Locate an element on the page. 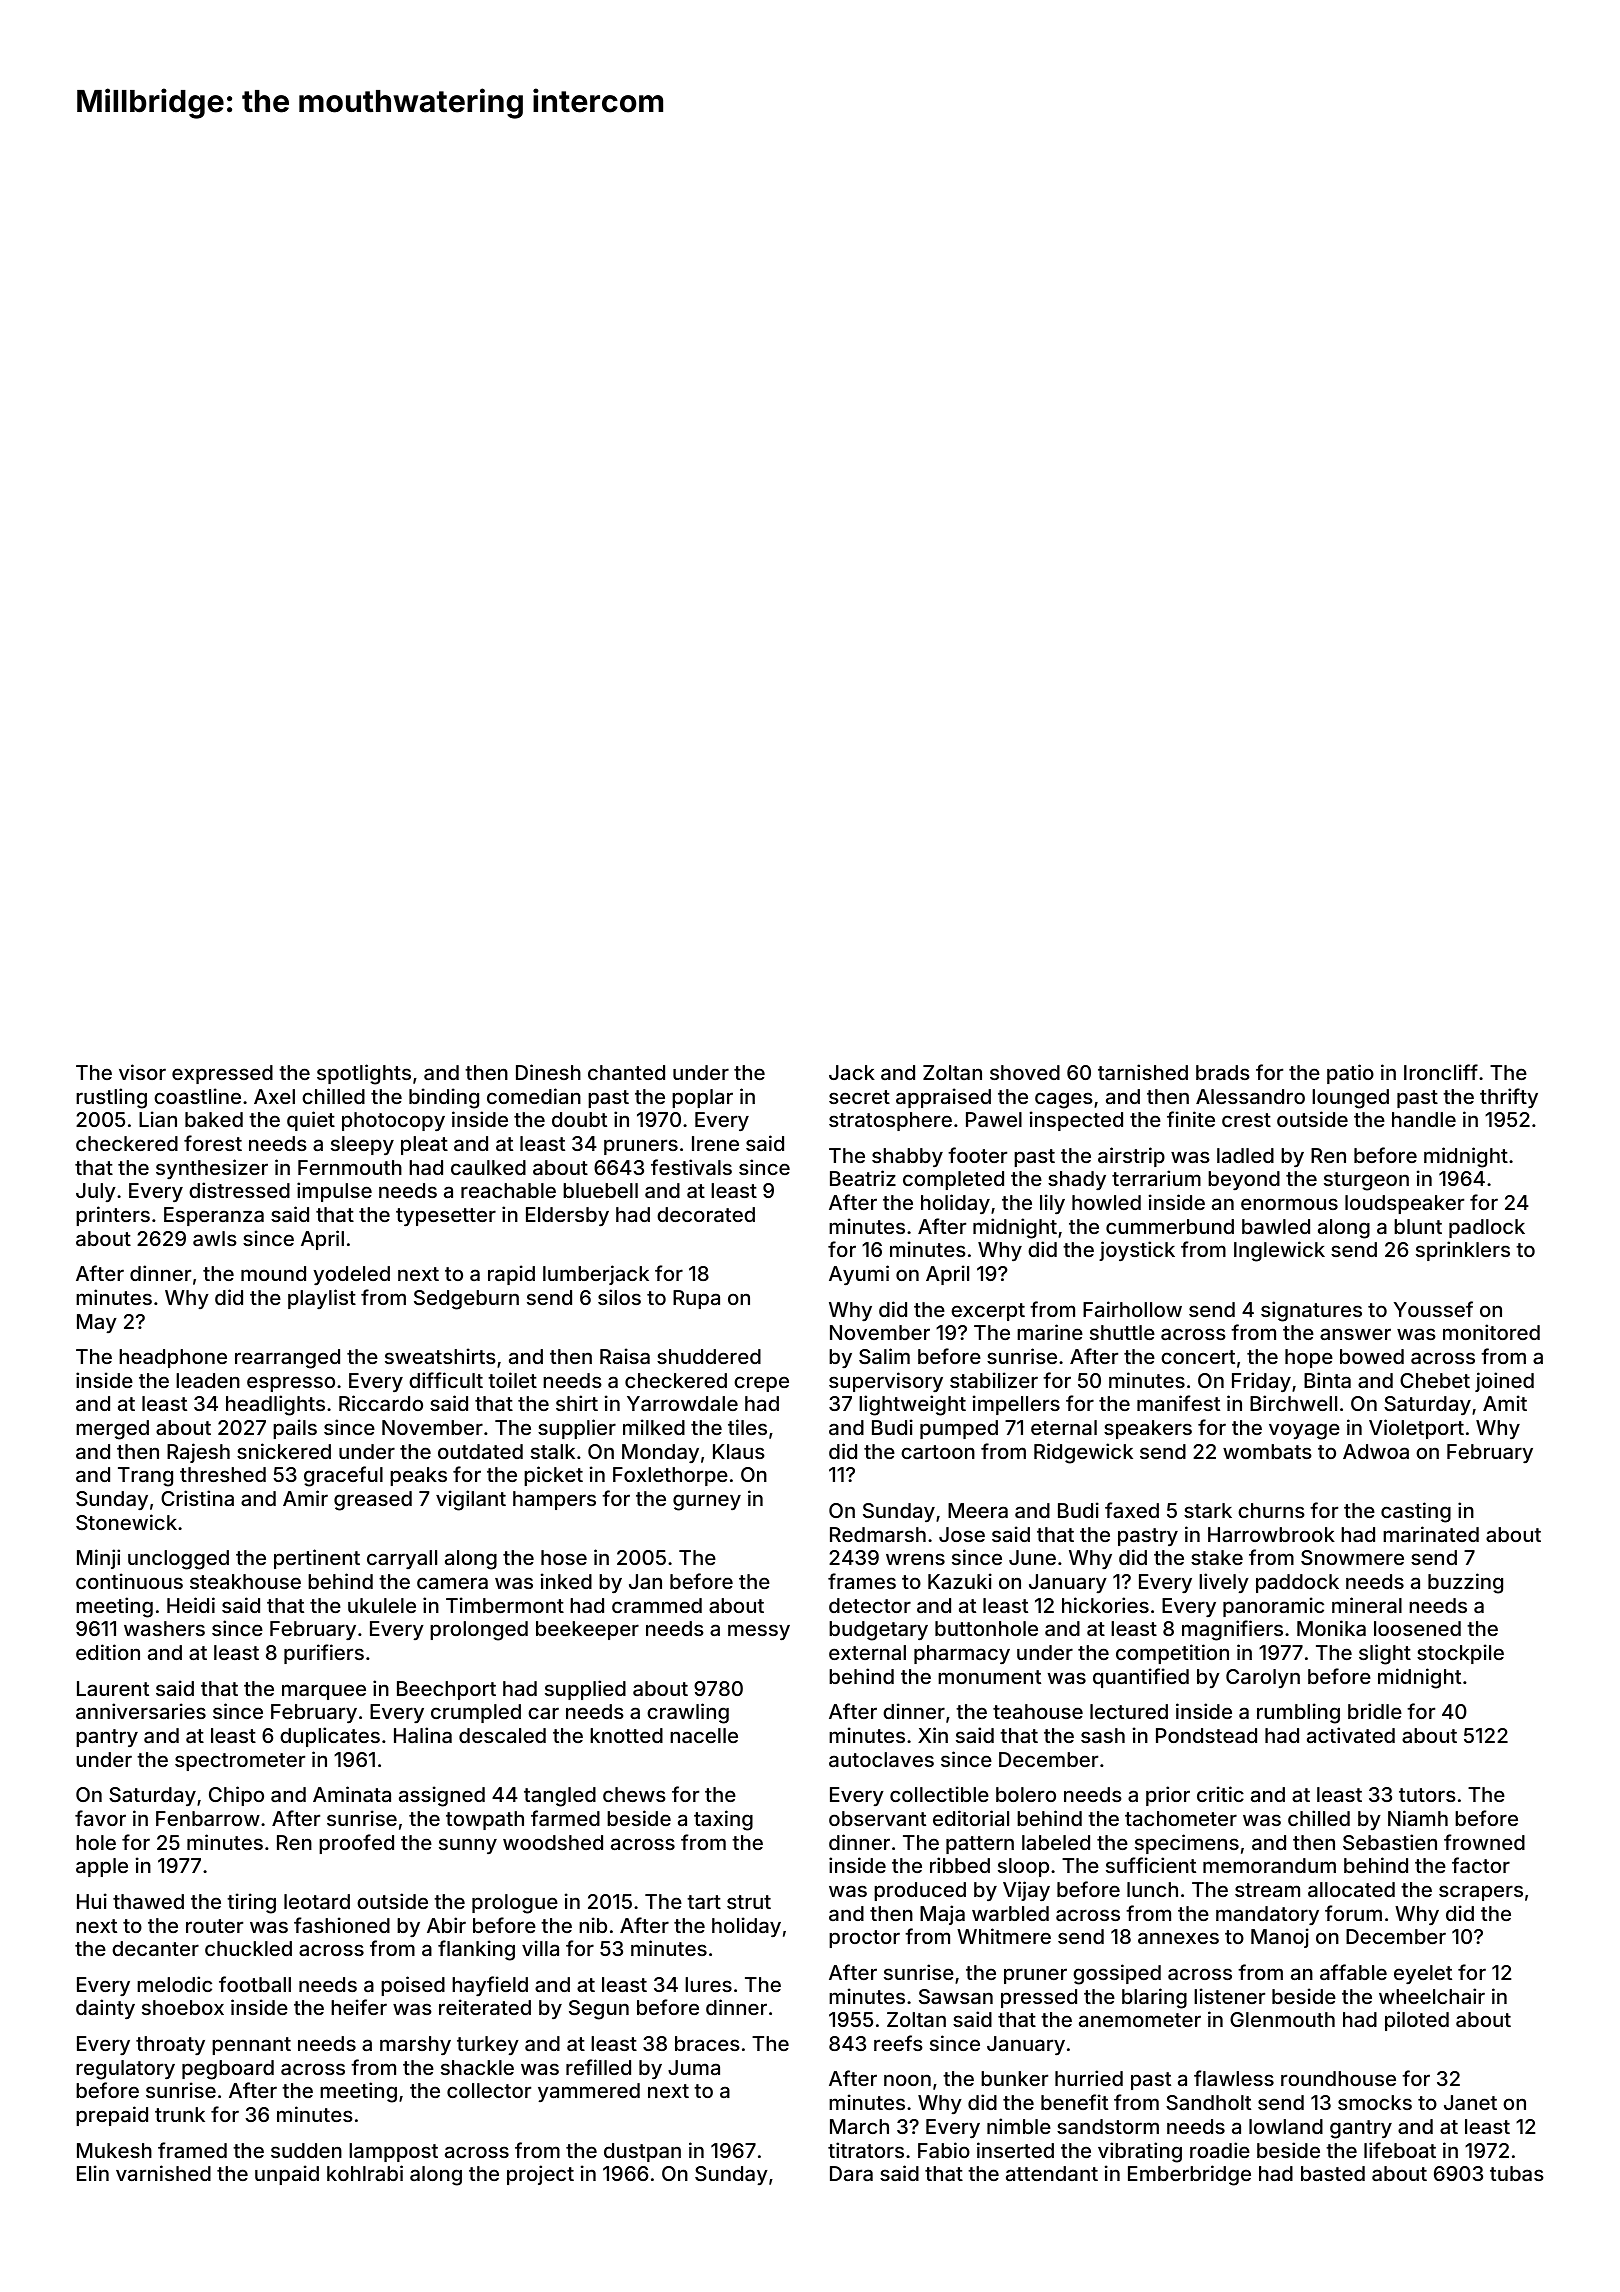 The image size is (1620, 2292). casting is located at coordinates (1416, 1512).
